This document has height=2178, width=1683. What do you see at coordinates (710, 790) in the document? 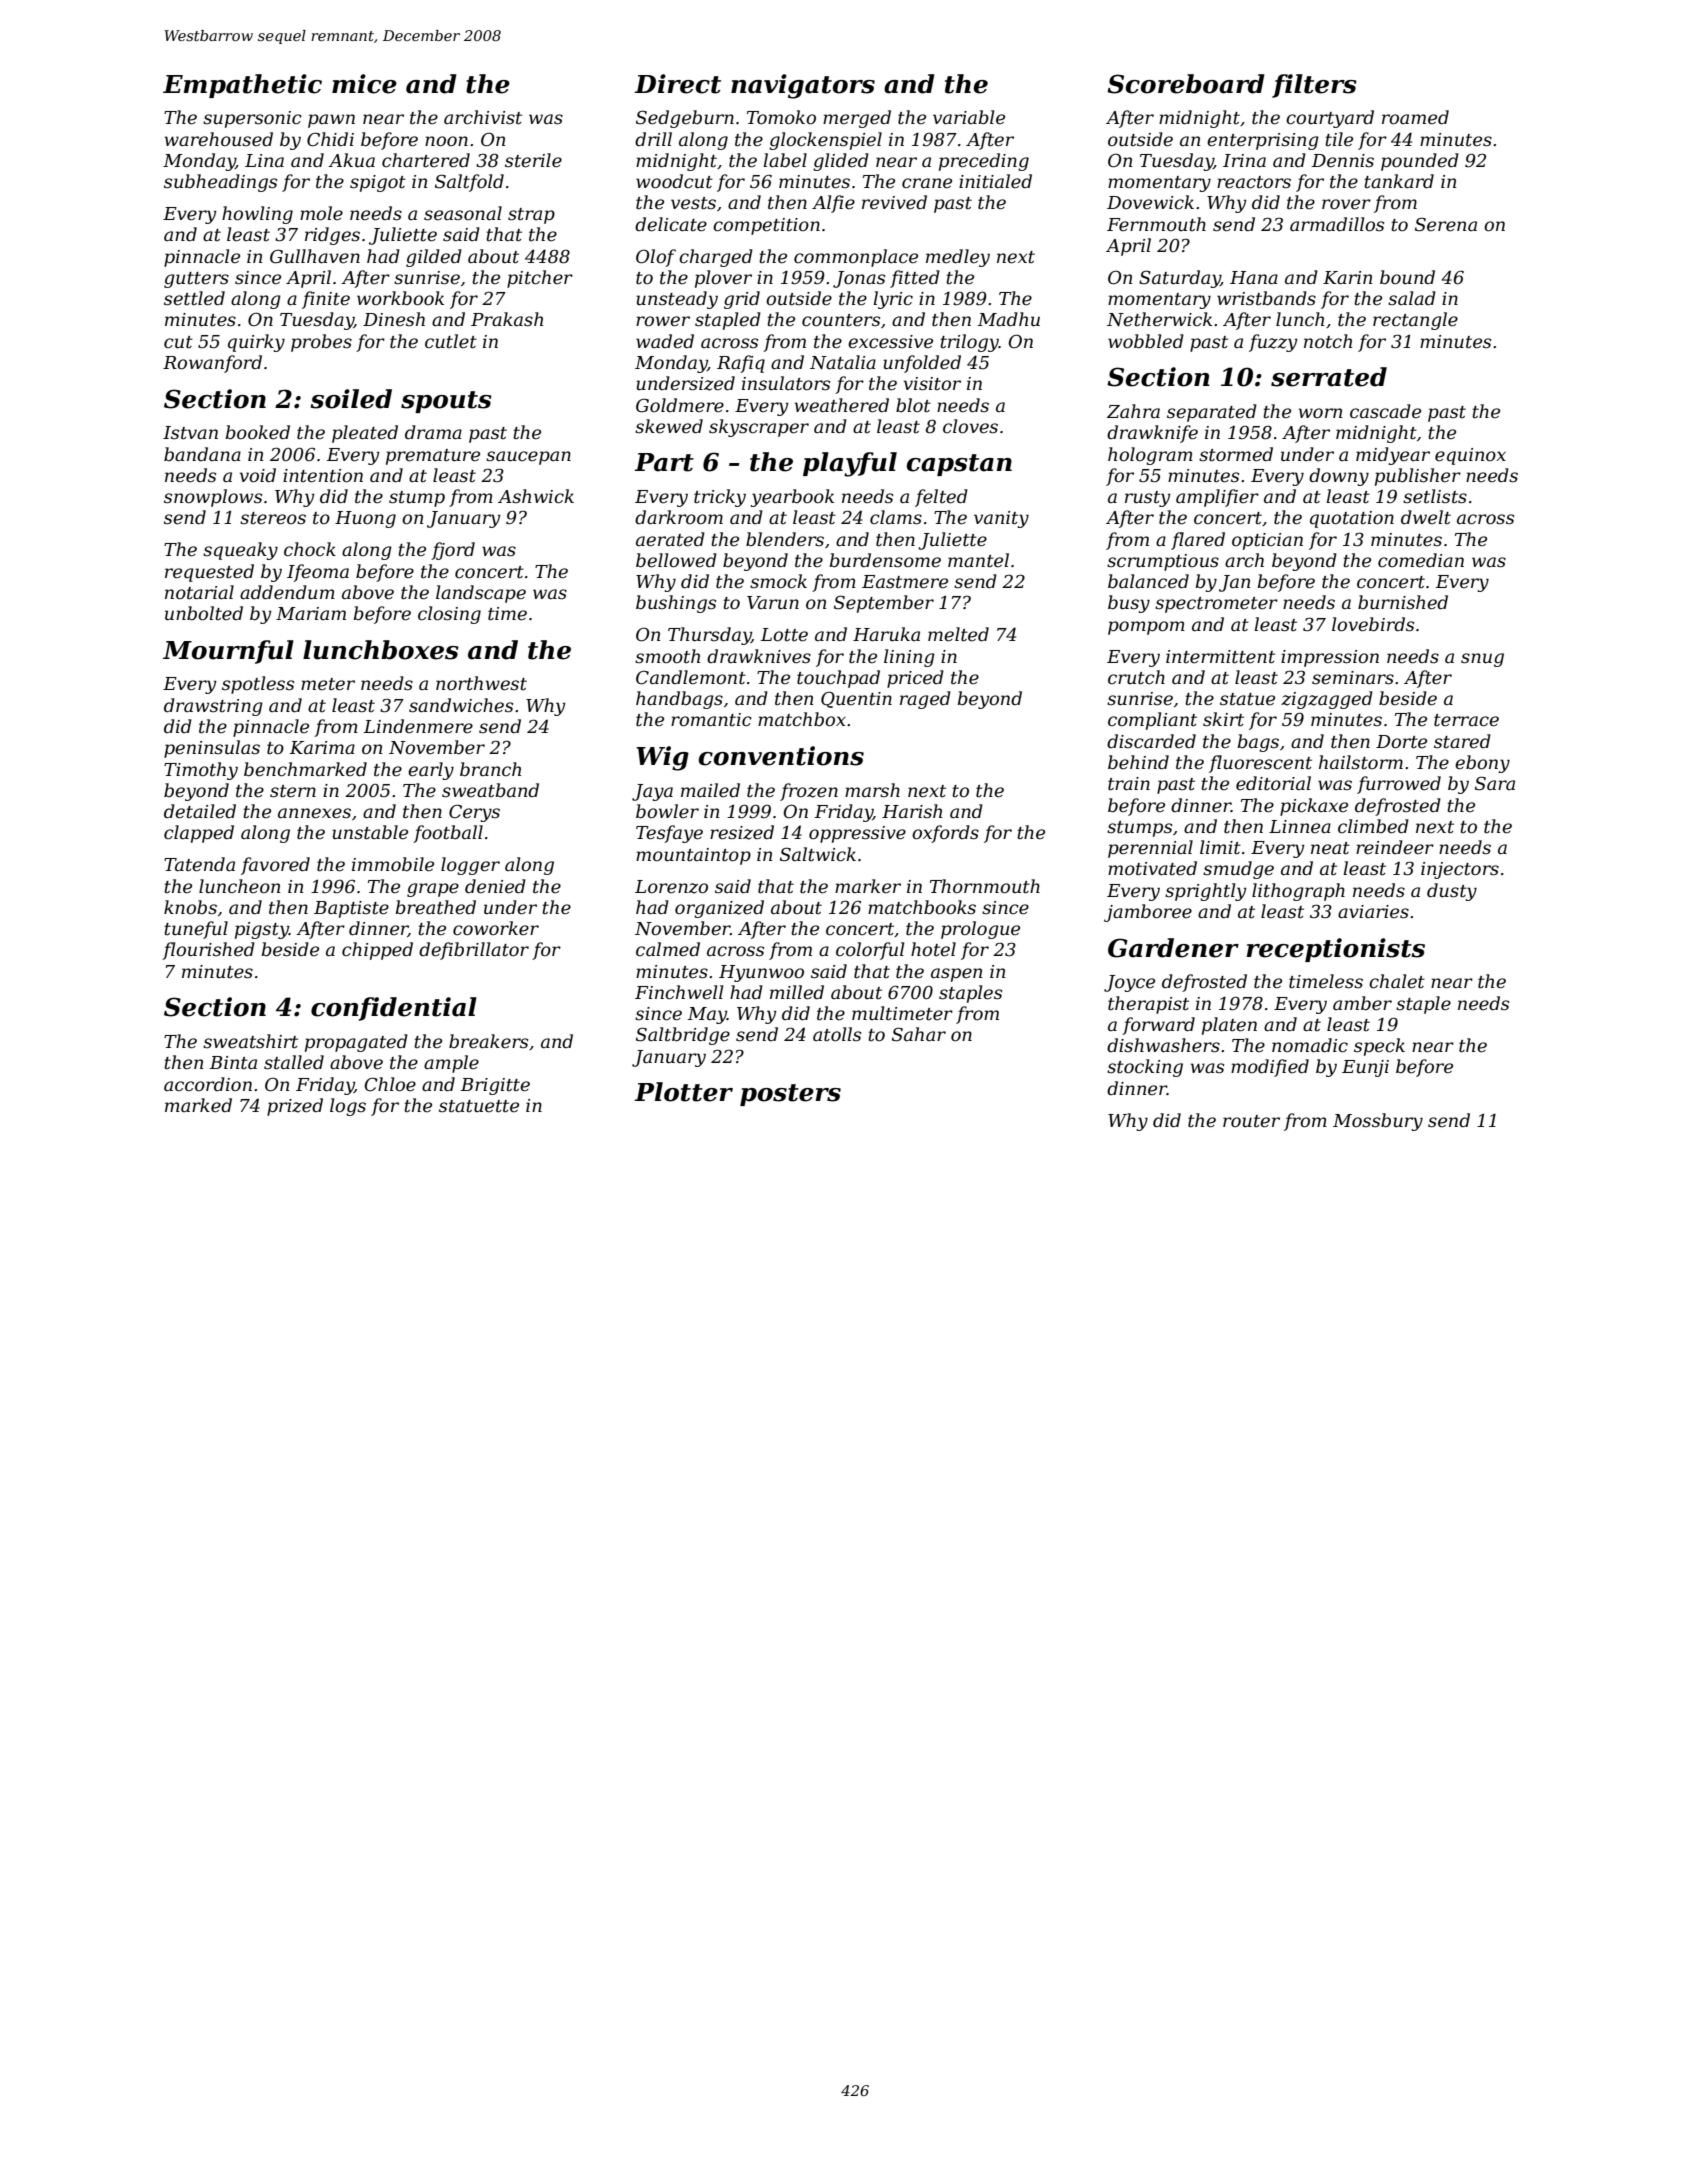
I see `mailed` at bounding box center [710, 790].
